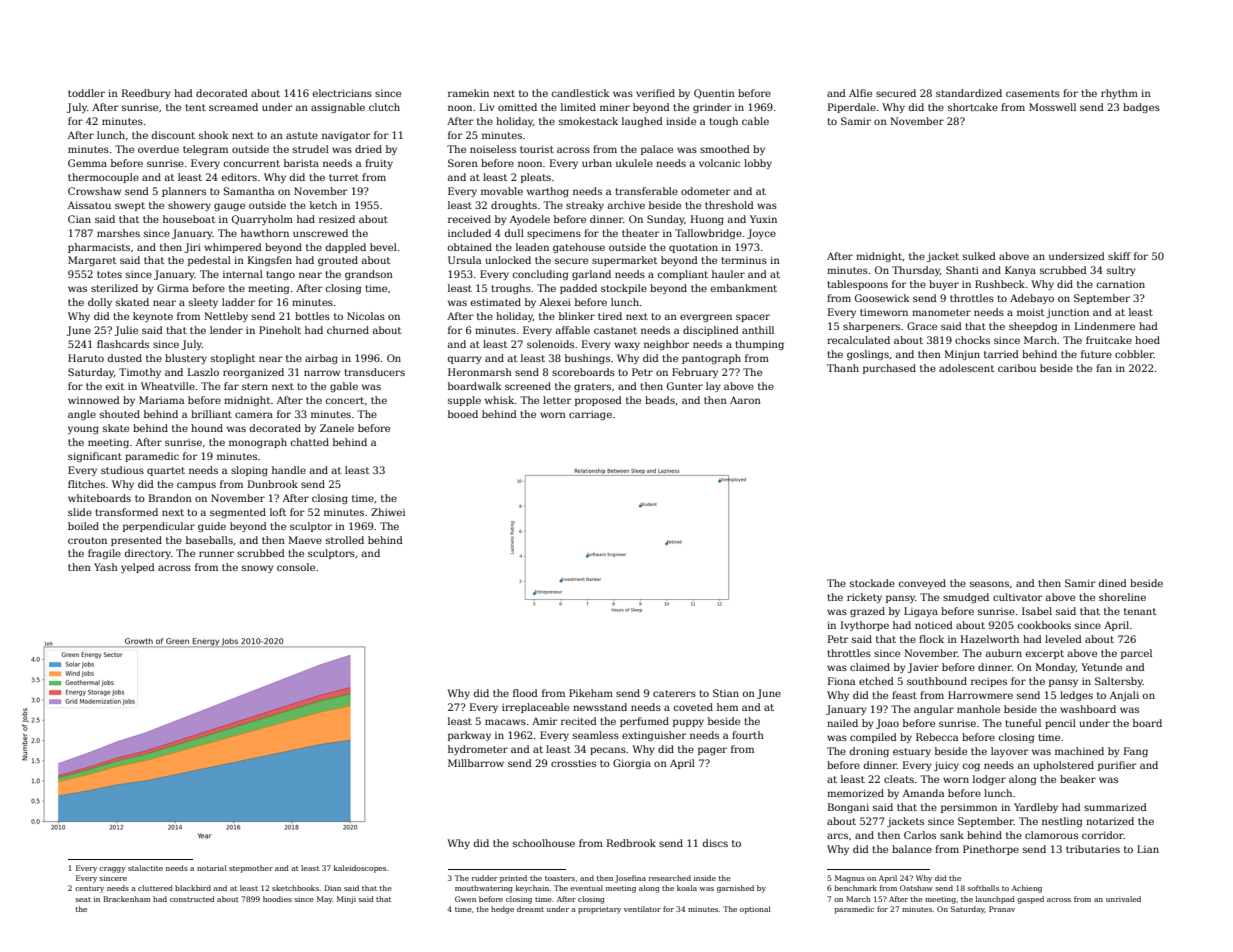 The height and width of the page is (952, 1233). Describe the element at coordinates (104, 554) in the page. I see `fragile` at that location.
